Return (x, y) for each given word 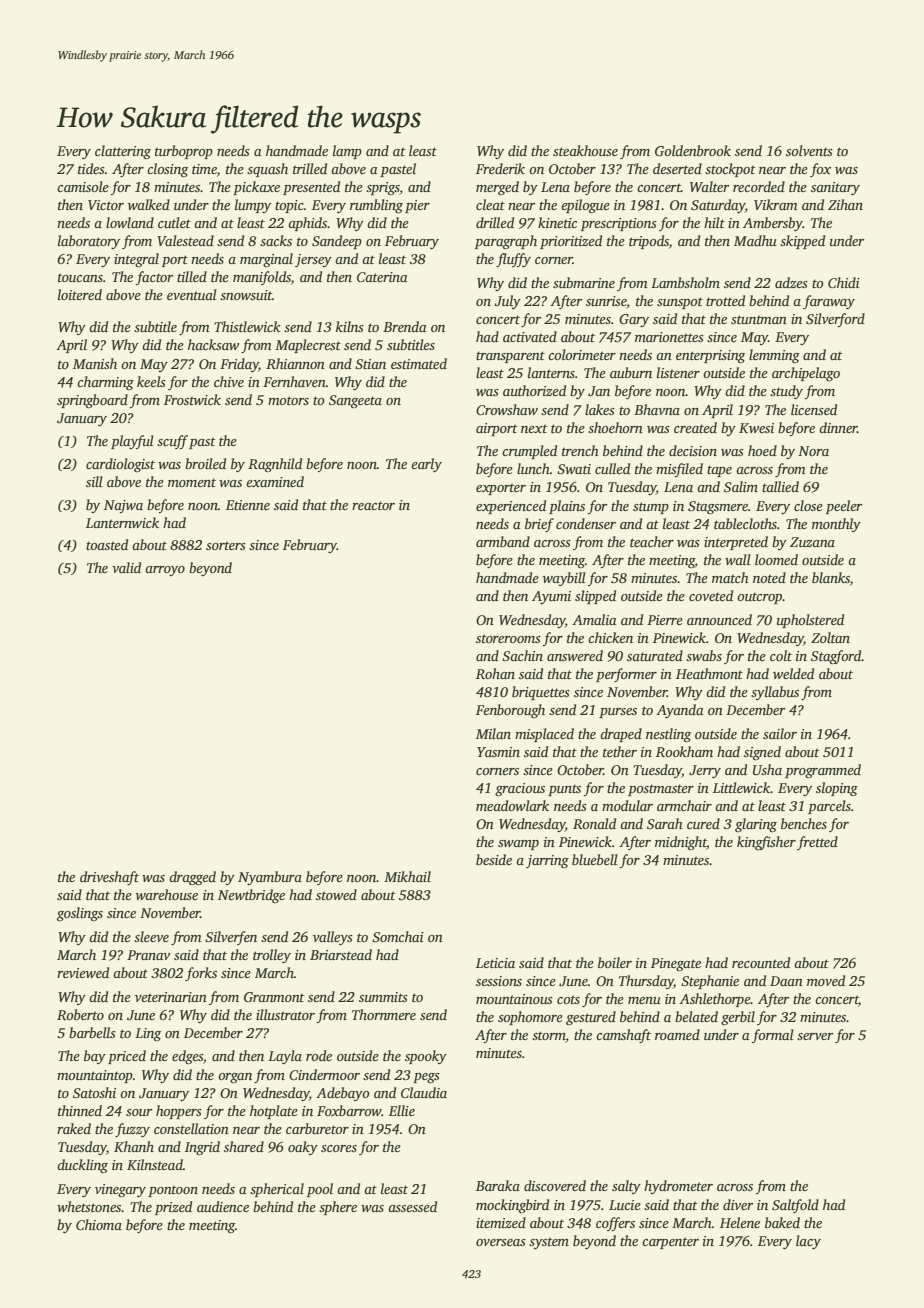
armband (503, 541)
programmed (823, 771)
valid (126, 567)
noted (769, 577)
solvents (809, 150)
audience (223, 1206)
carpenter (670, 1243)
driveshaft (109, 878)
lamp (347, 152)
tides (91, 168)
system (549, 1243)
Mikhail (407, 876)
